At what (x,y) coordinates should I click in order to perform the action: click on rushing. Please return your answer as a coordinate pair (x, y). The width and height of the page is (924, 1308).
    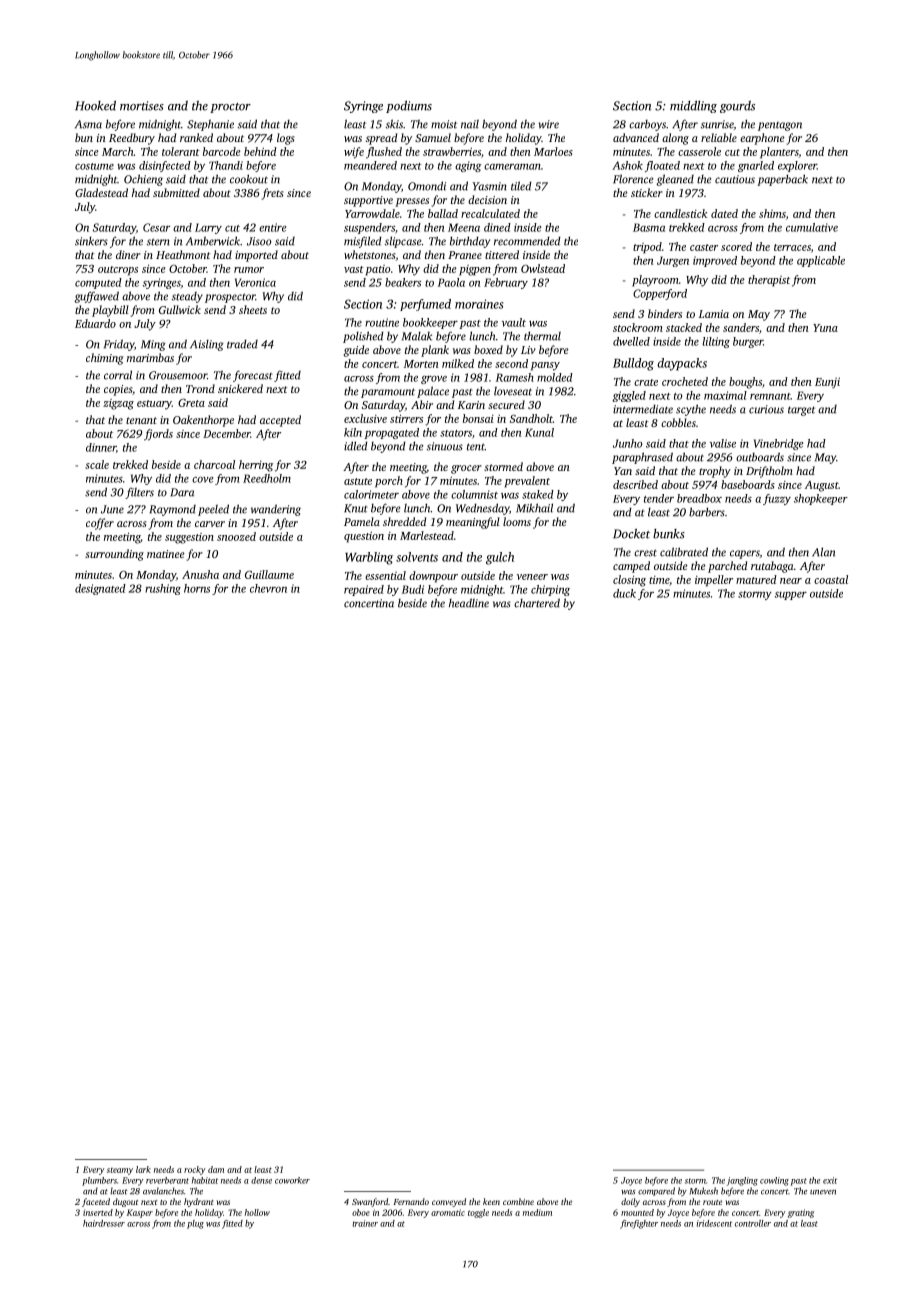
    Looking at the image, I should click on (163, 589).
